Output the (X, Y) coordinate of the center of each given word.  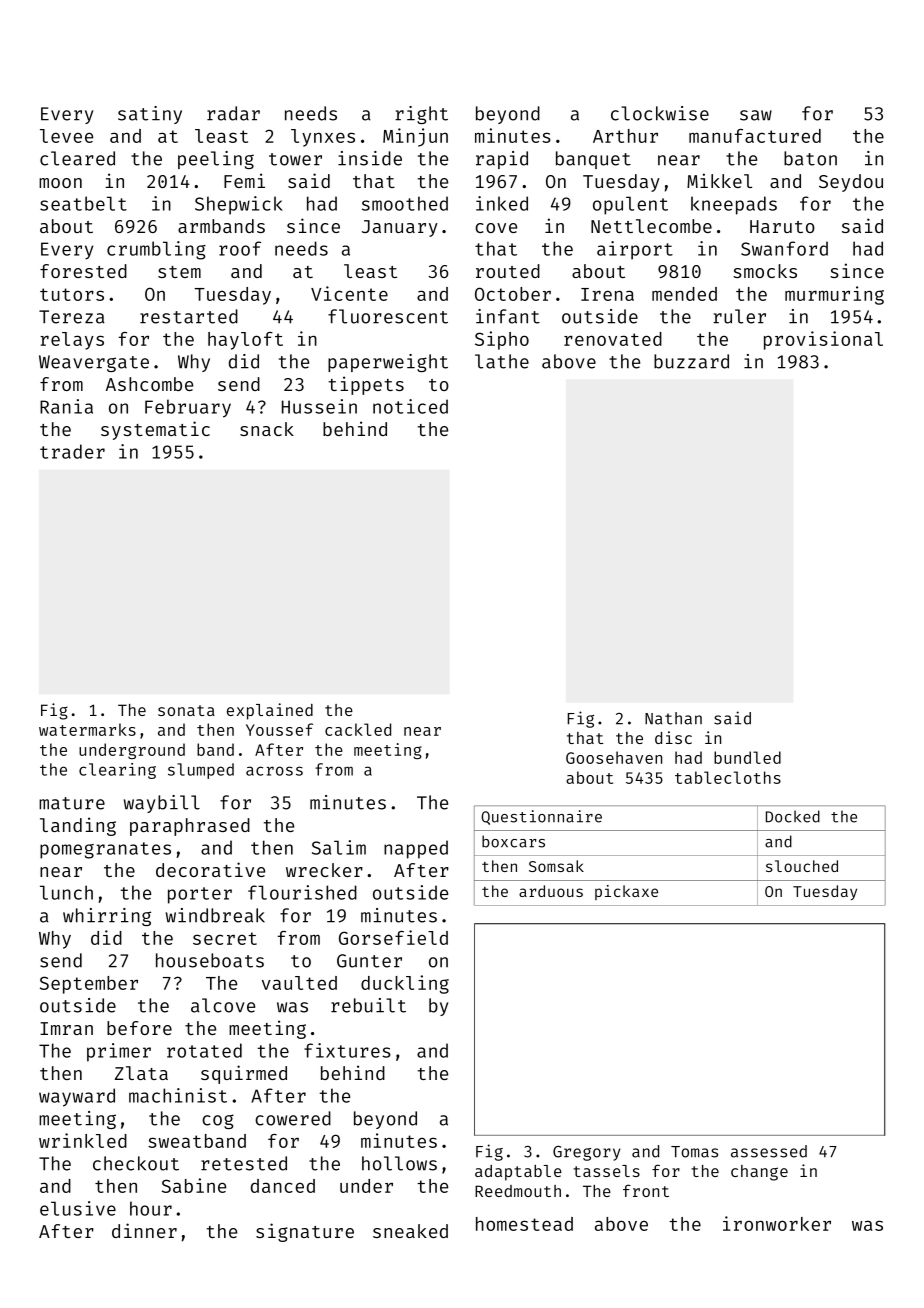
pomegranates (105, 850)
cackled (358, 729)
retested (244, 1163)
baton (810, 158)
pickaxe (626, 892)
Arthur (625, 136)
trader (72, 451)
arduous (551, 891)
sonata (186, 710)
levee (66, 136)
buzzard (691, 361)
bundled (747, 757)
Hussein (319, 406)
